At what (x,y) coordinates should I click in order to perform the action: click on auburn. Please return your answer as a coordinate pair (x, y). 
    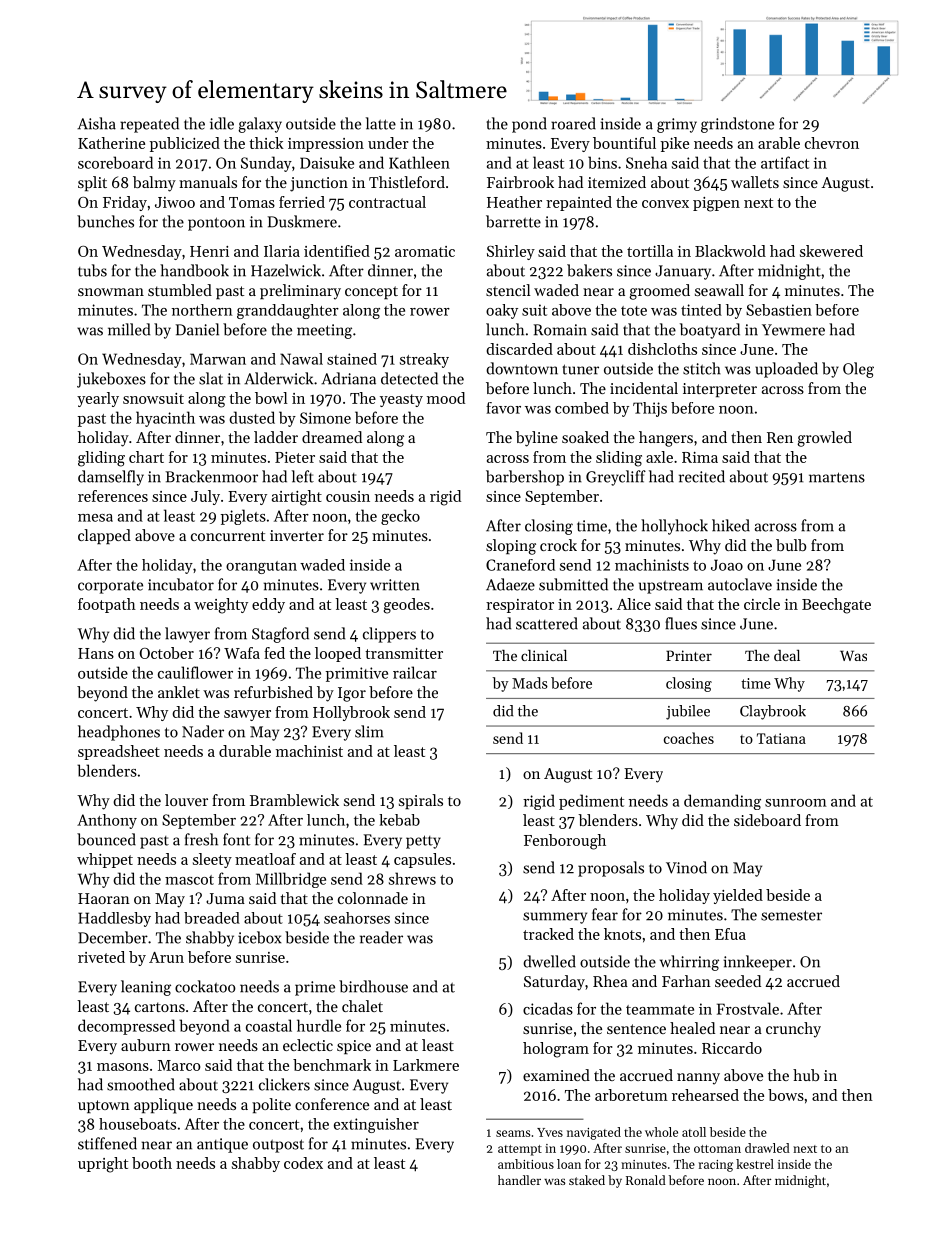
    Looking at the image, I should click on (146, 1045).
